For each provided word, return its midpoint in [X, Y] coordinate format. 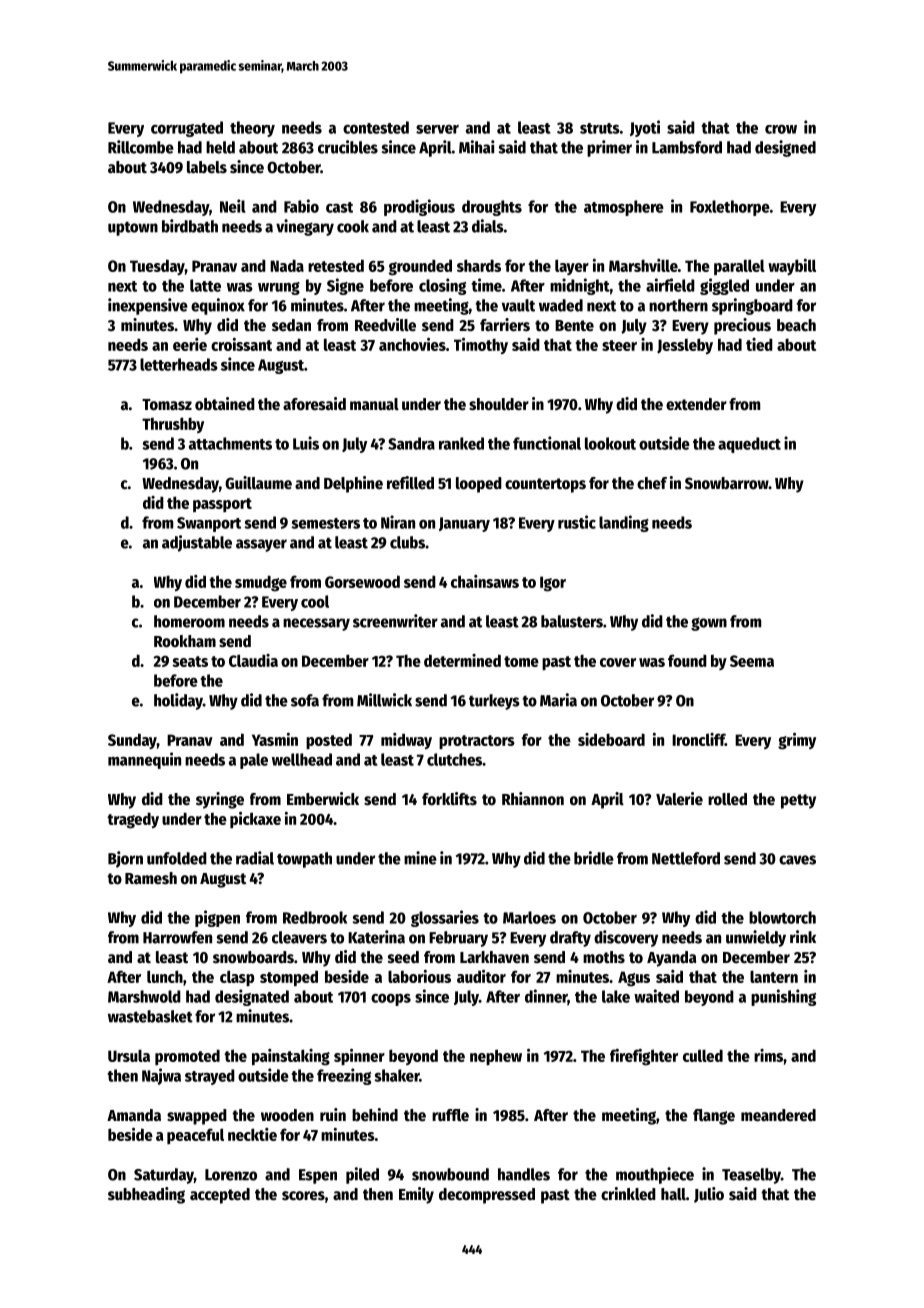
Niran [398, 522]
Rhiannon [533, 799]
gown [709, 624]
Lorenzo [231, 1175]
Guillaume [258, 483]
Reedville [385, 325]
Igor [553, 584]
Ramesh [151, 878]
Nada [287, 265]
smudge [261, 583]
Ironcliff [698, 739]
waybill [792, 267]
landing [624, 523]
